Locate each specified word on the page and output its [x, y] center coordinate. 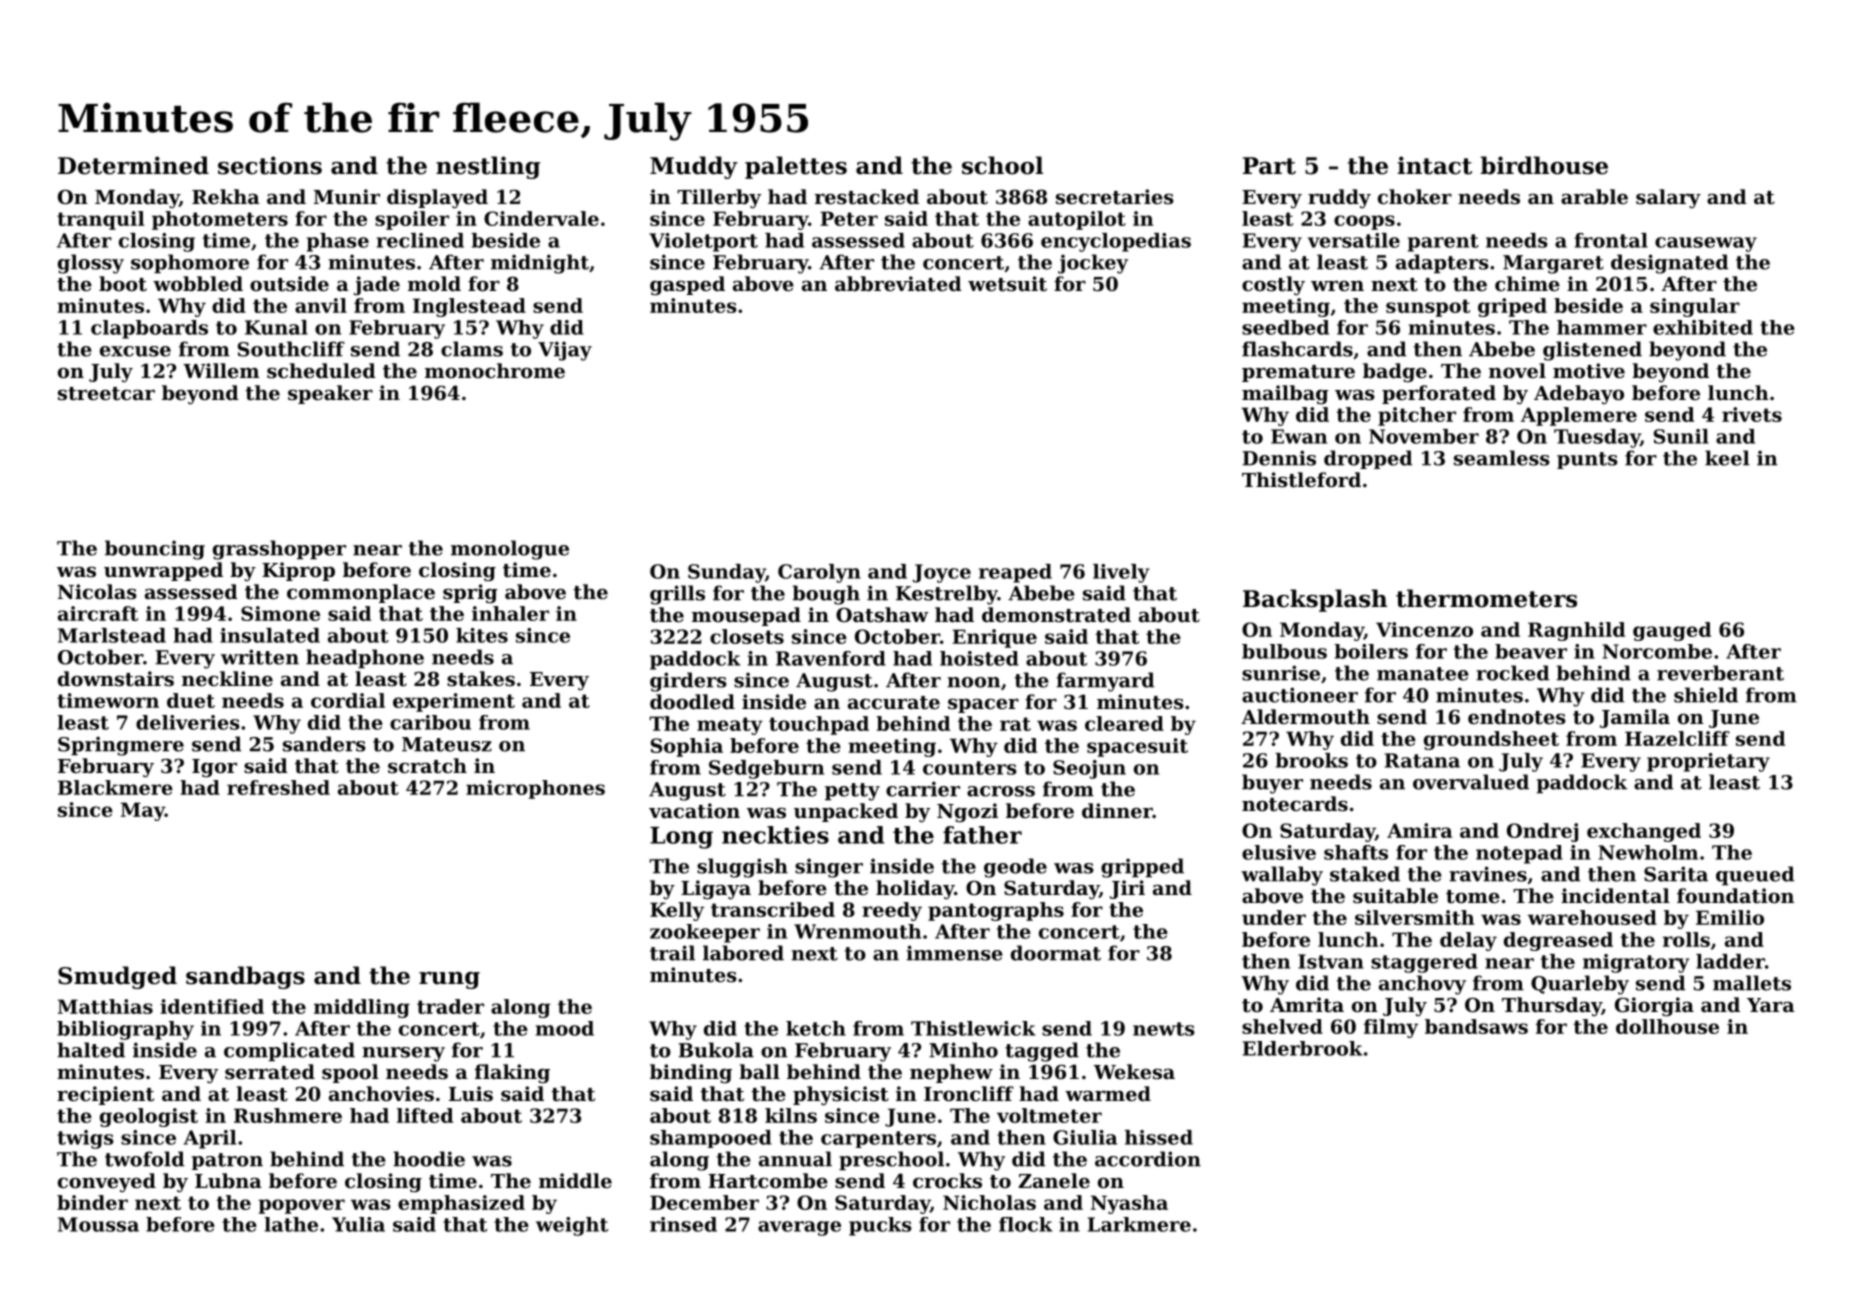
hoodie [429, 1159]
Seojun [1089, 769]
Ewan [1299, 436]
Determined [133, 165]
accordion [1148, 1159]
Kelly [677, 911]
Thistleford [1301, 480]
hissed [1159, 1137]
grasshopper [279, 550]
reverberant [1720, 673]
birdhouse [1544, 165]
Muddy [694, 167]
